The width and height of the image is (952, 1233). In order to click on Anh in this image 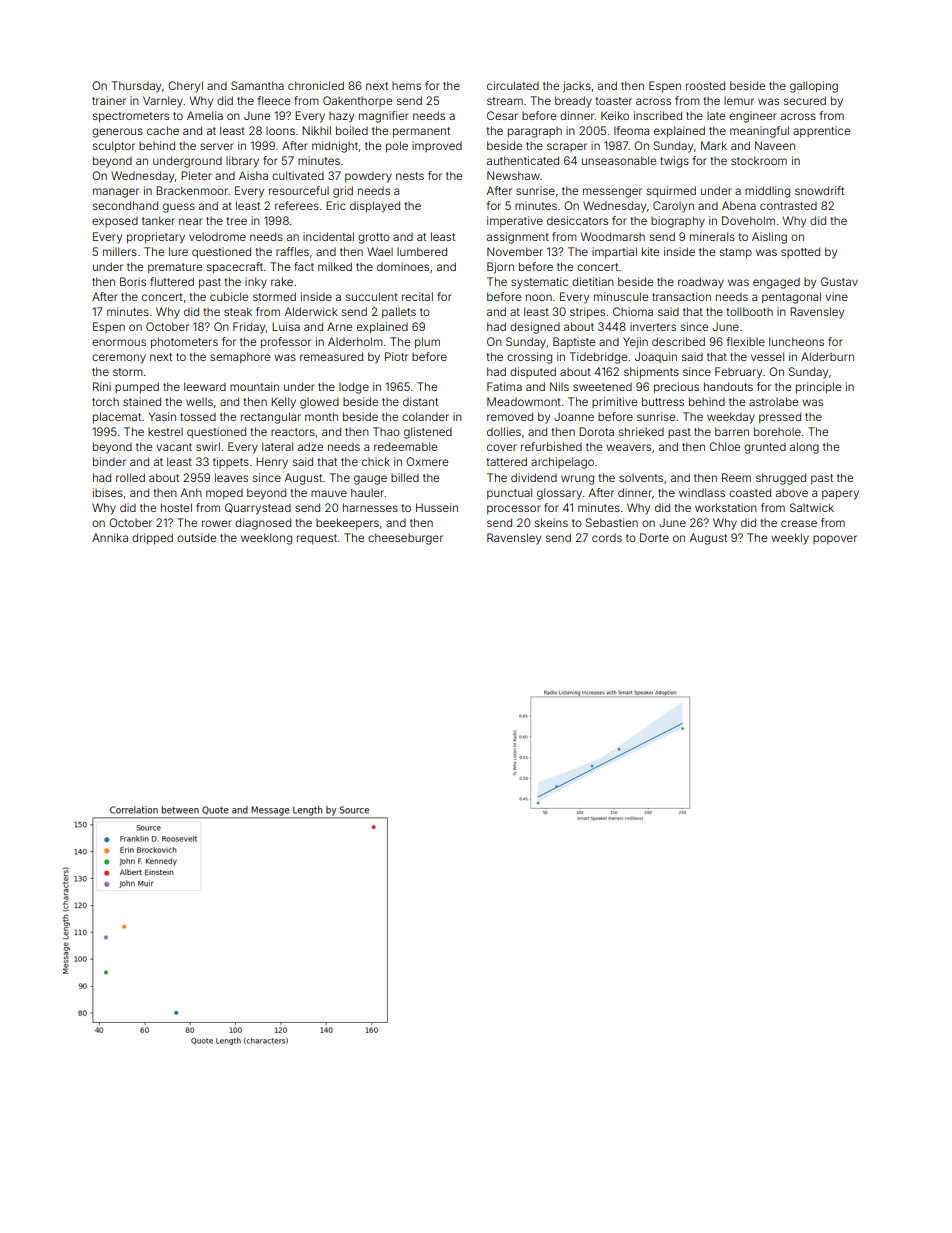, I will do `click(191, 492)`.
